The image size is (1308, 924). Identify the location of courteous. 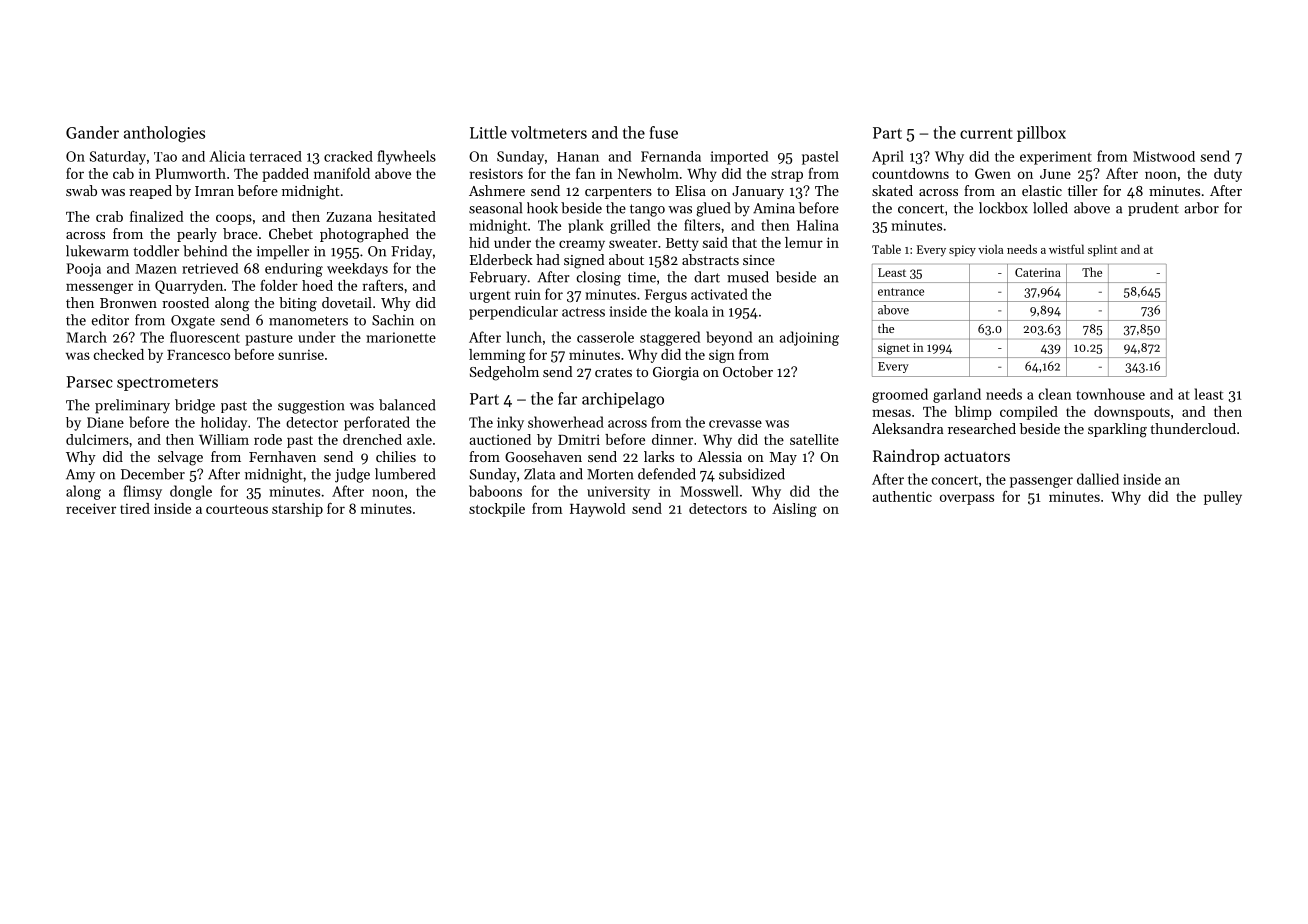
(237, 509).
